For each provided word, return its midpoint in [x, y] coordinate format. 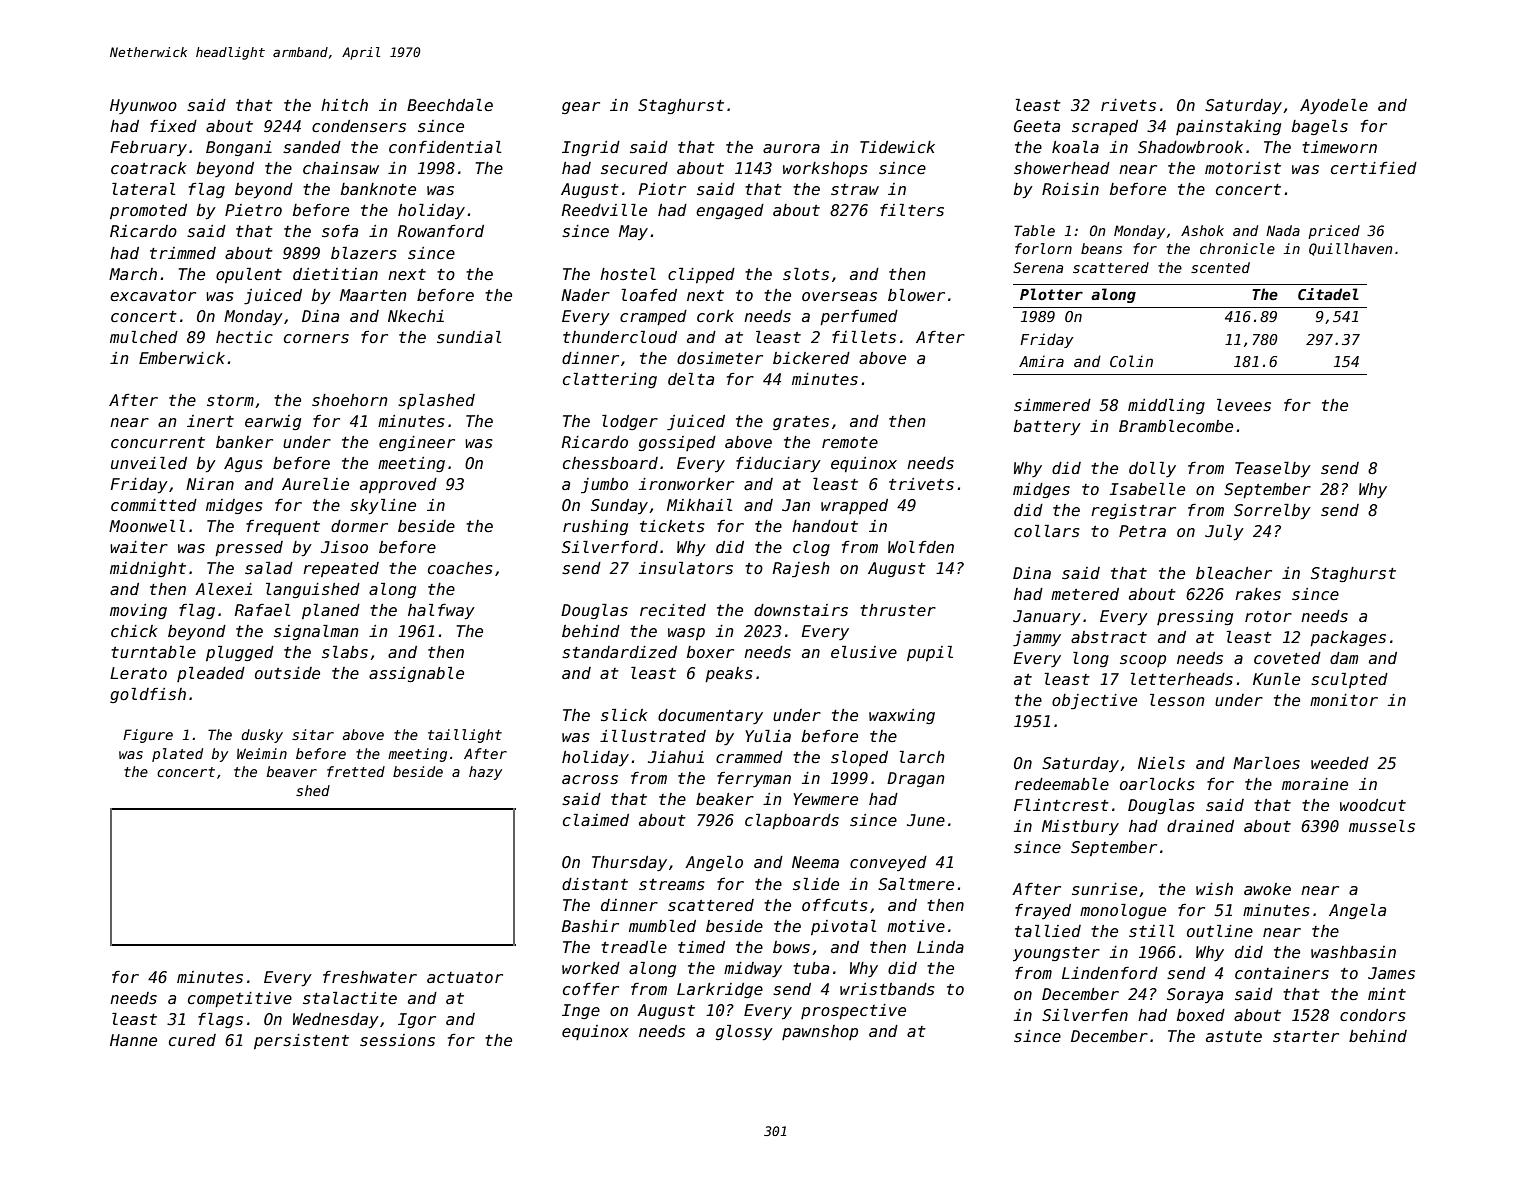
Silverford [610, 547]
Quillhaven [1350, 249]
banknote [378, 189]
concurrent [158, 442]
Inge [581, 1011]
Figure [148, 736]
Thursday [629, 863]
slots [806, 274]
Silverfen [1085, 1015]
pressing [1195, 617]
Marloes [1266, 763]
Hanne [133, 1040]
